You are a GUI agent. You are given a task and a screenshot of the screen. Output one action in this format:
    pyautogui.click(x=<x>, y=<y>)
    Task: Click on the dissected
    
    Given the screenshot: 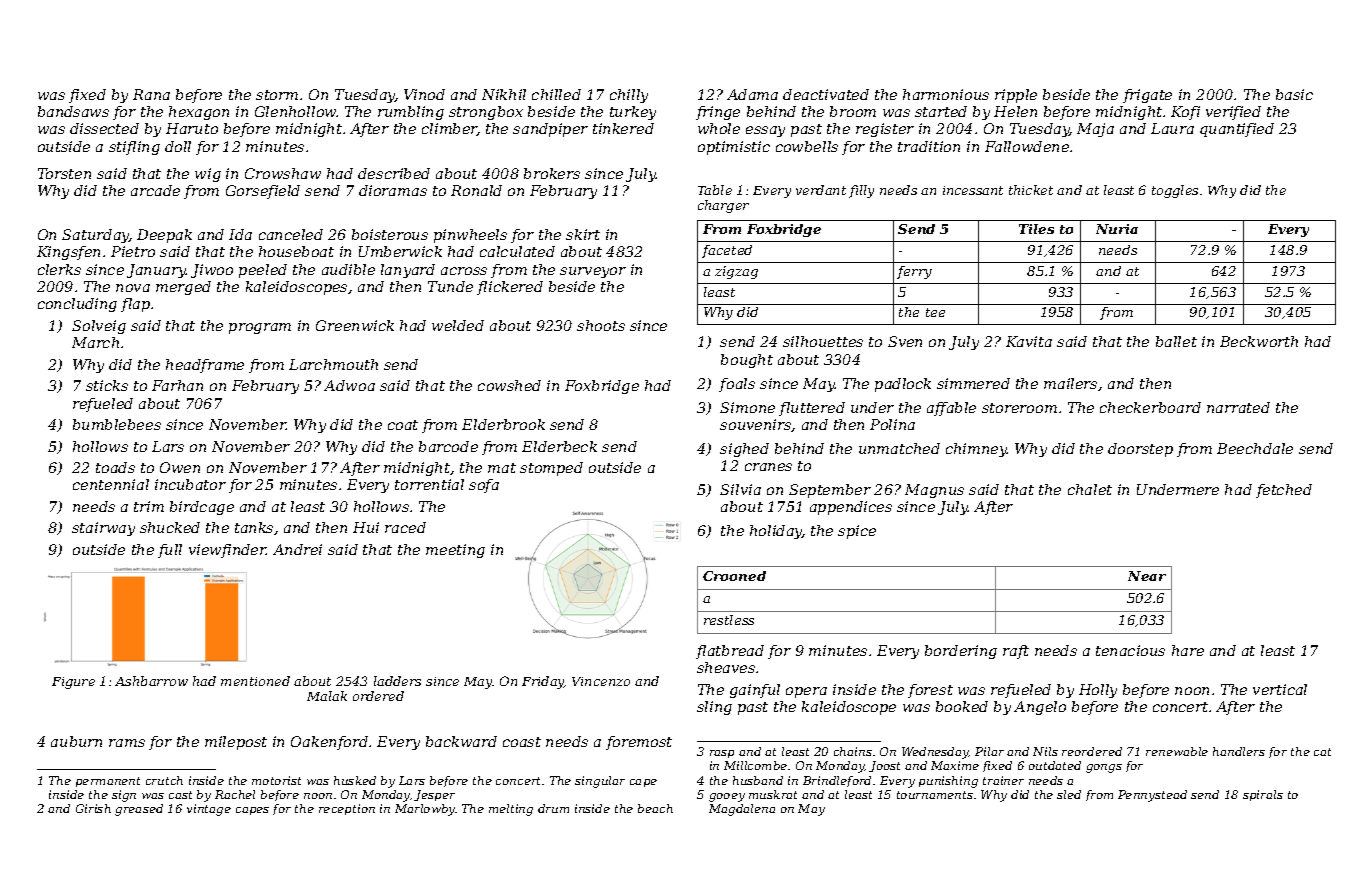 What is the action you would take?
    pyautogui.click(x=104, y=128)
